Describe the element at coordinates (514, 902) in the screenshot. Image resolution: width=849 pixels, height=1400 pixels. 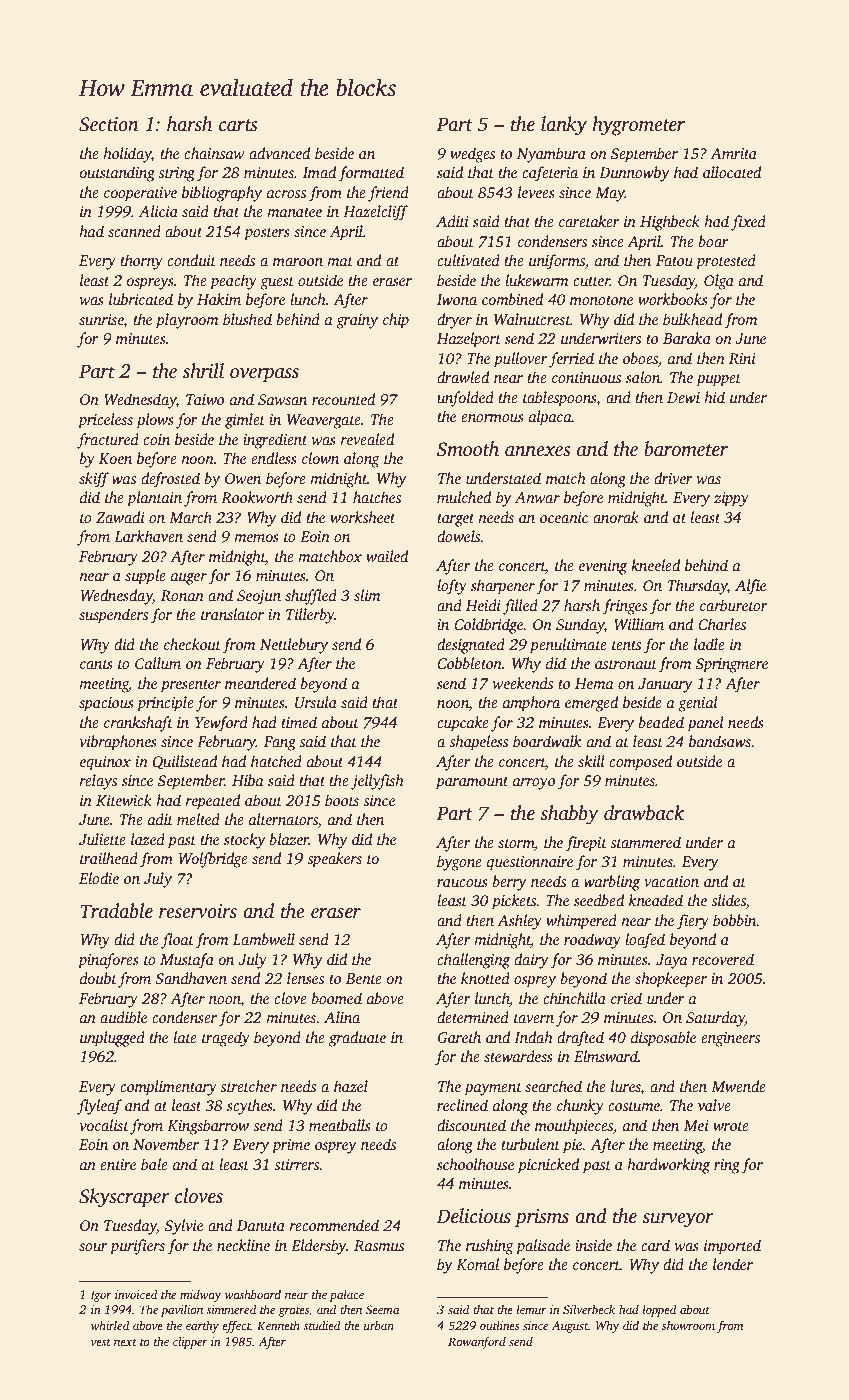
I see `pickets` at that location.
